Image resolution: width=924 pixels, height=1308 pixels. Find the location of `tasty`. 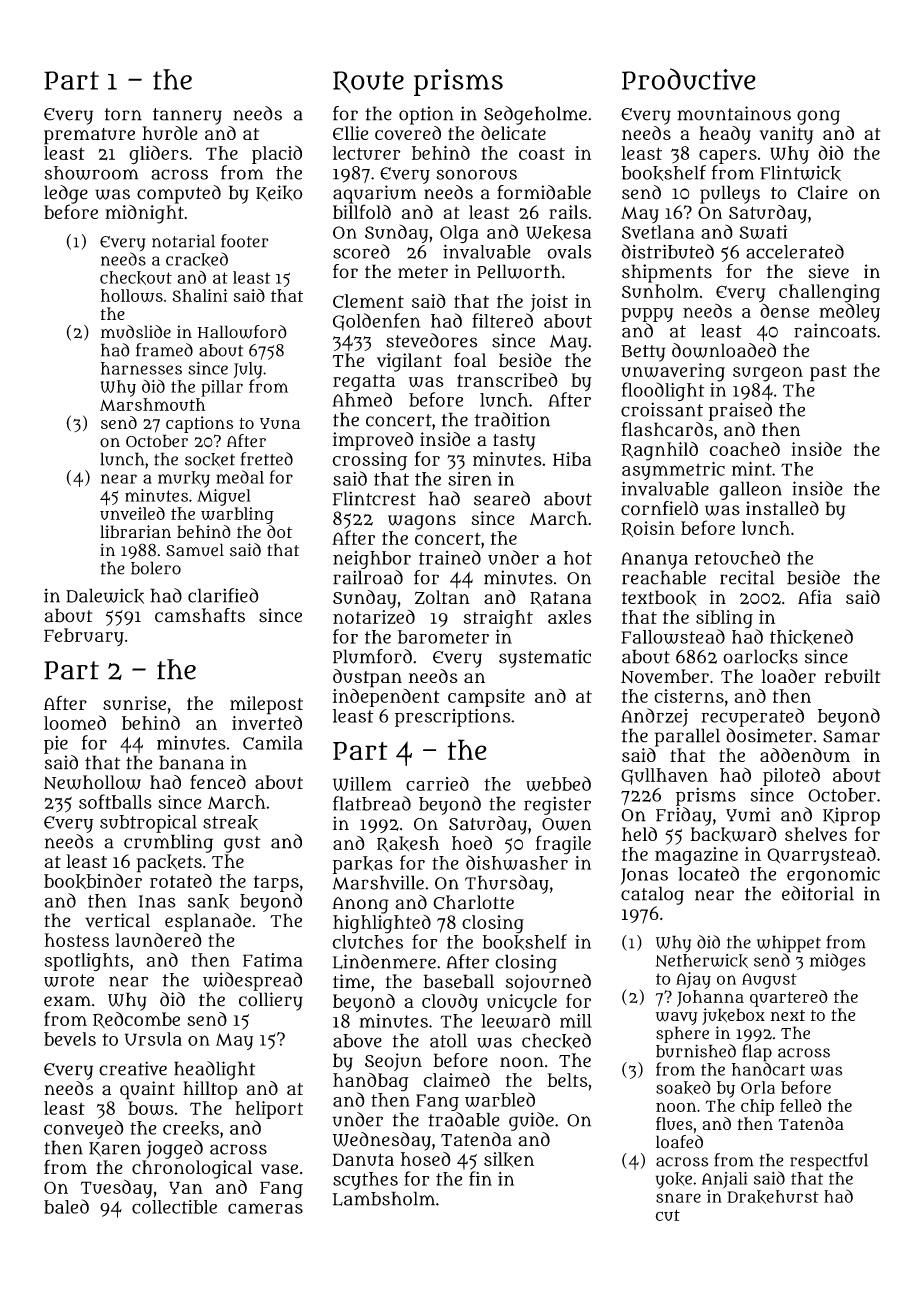

tasty is located at coordinates (514, 442).
